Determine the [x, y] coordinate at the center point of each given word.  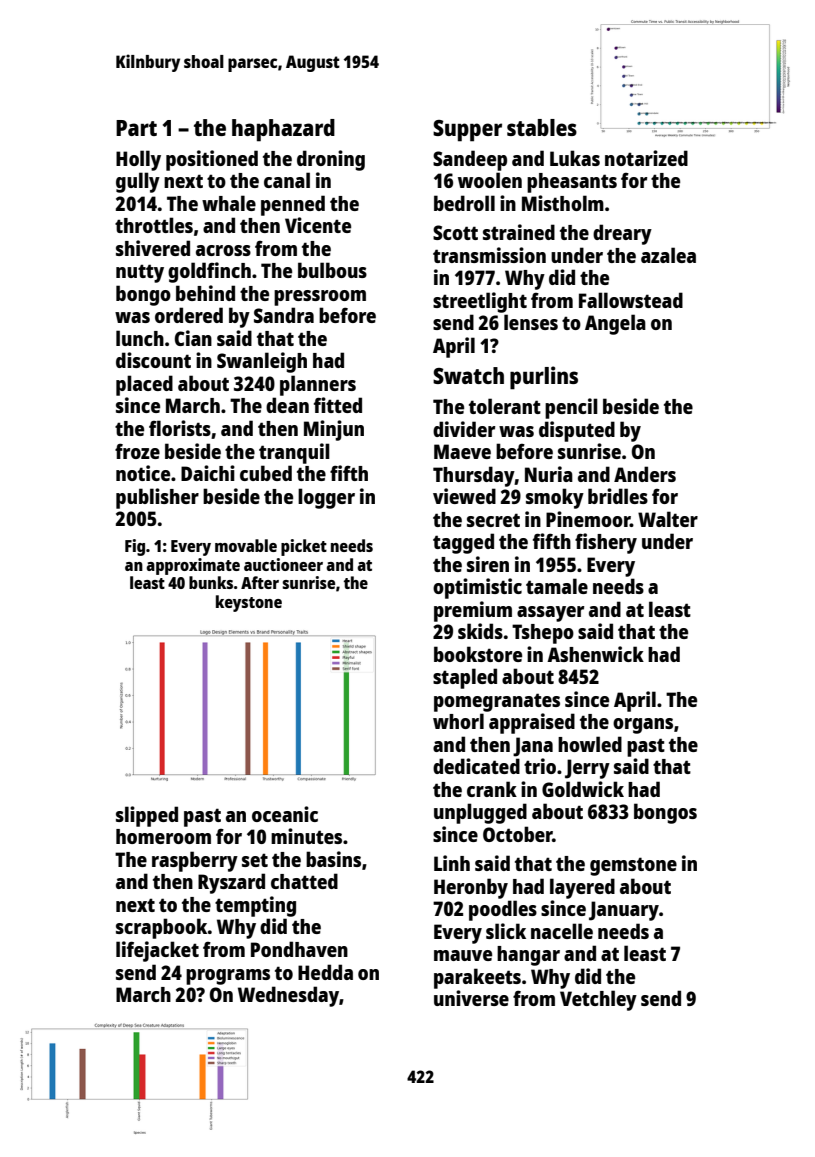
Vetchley [598, 1000]
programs [228, 977]
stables [542, 127]
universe [471, 998]
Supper [467, 131]
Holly [138, 160]
